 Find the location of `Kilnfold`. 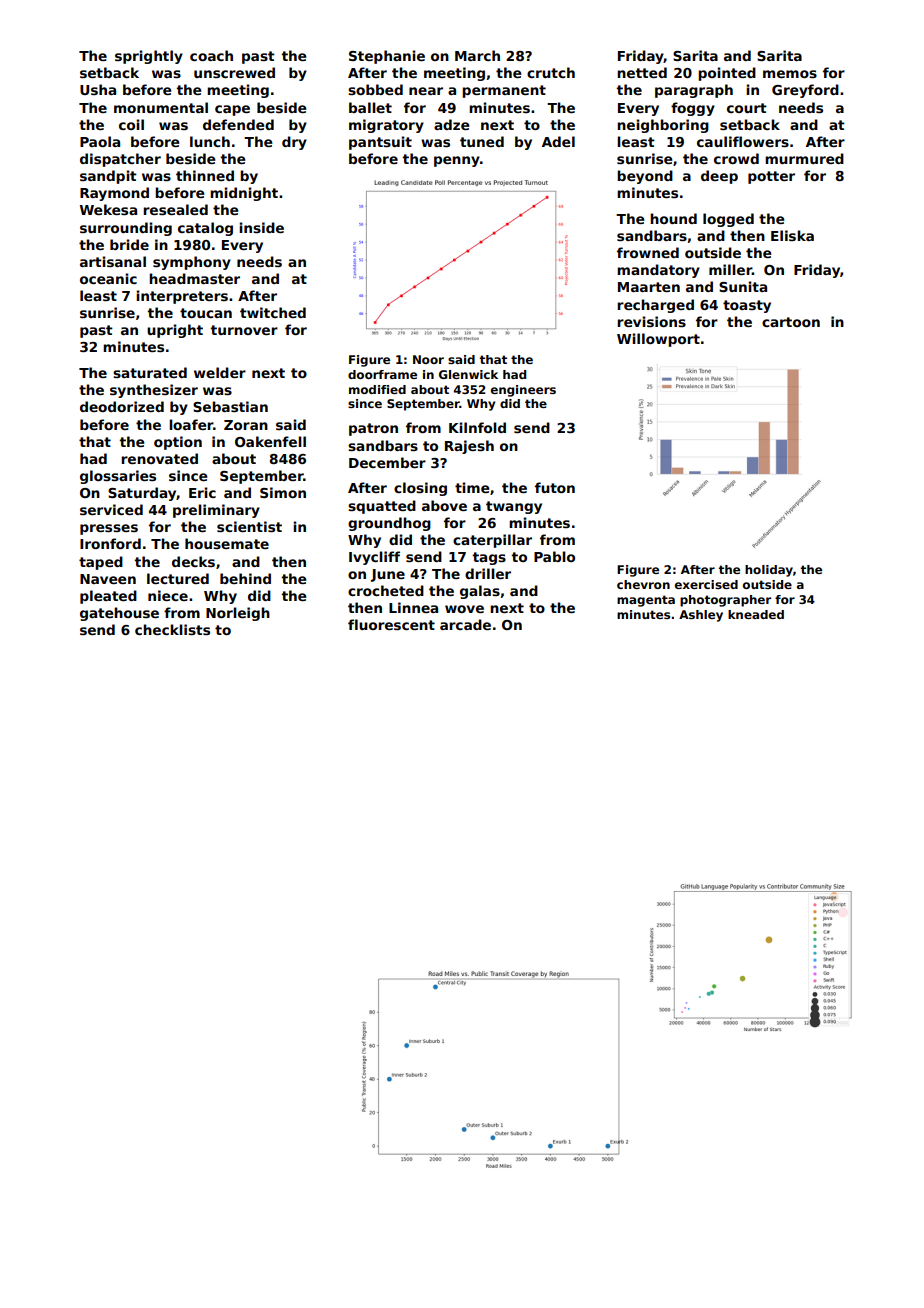

Kilnfold is located at coordinates (477, 427).
